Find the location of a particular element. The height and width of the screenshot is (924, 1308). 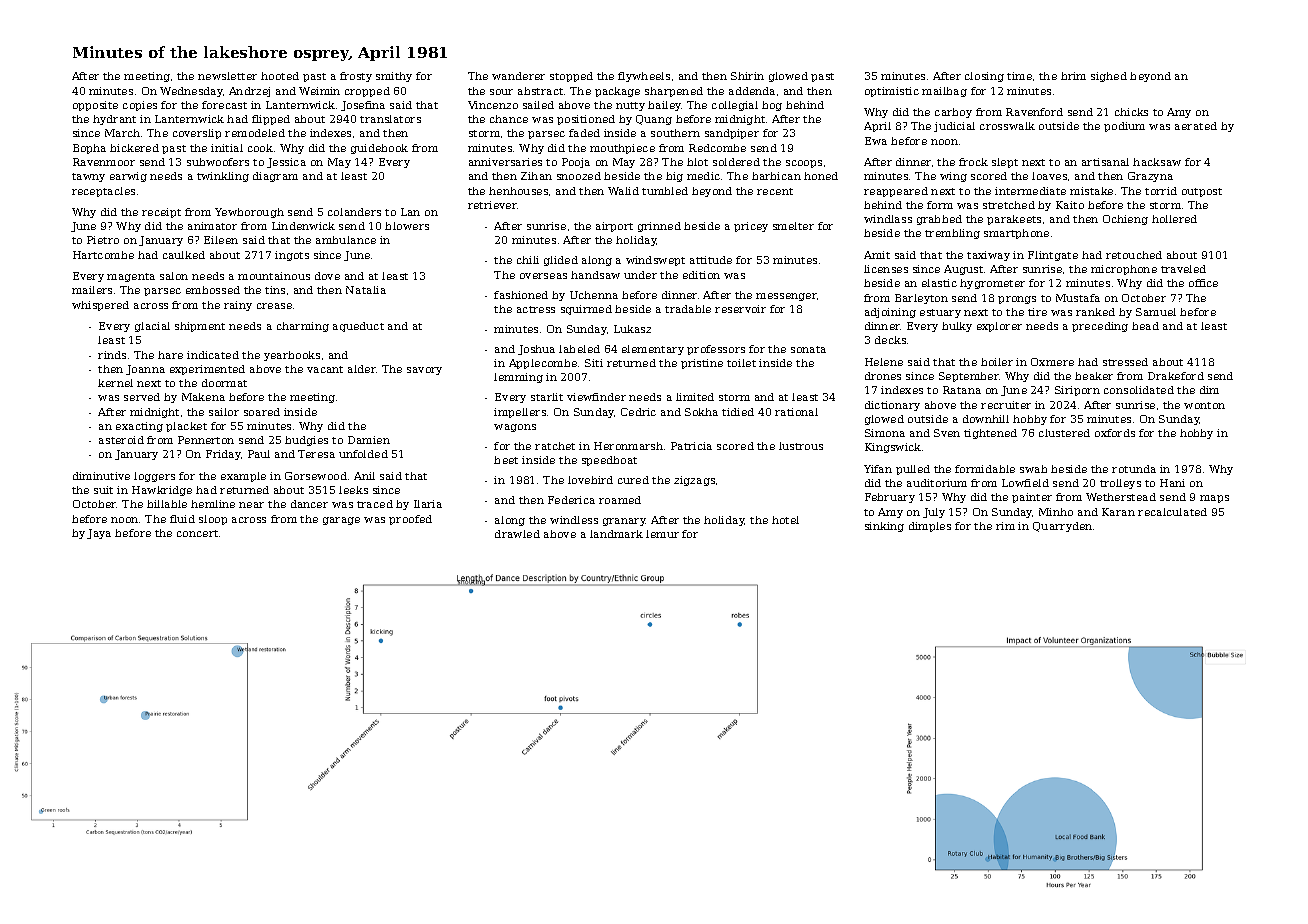

oxfords is located at coordinates (1115, 433).
